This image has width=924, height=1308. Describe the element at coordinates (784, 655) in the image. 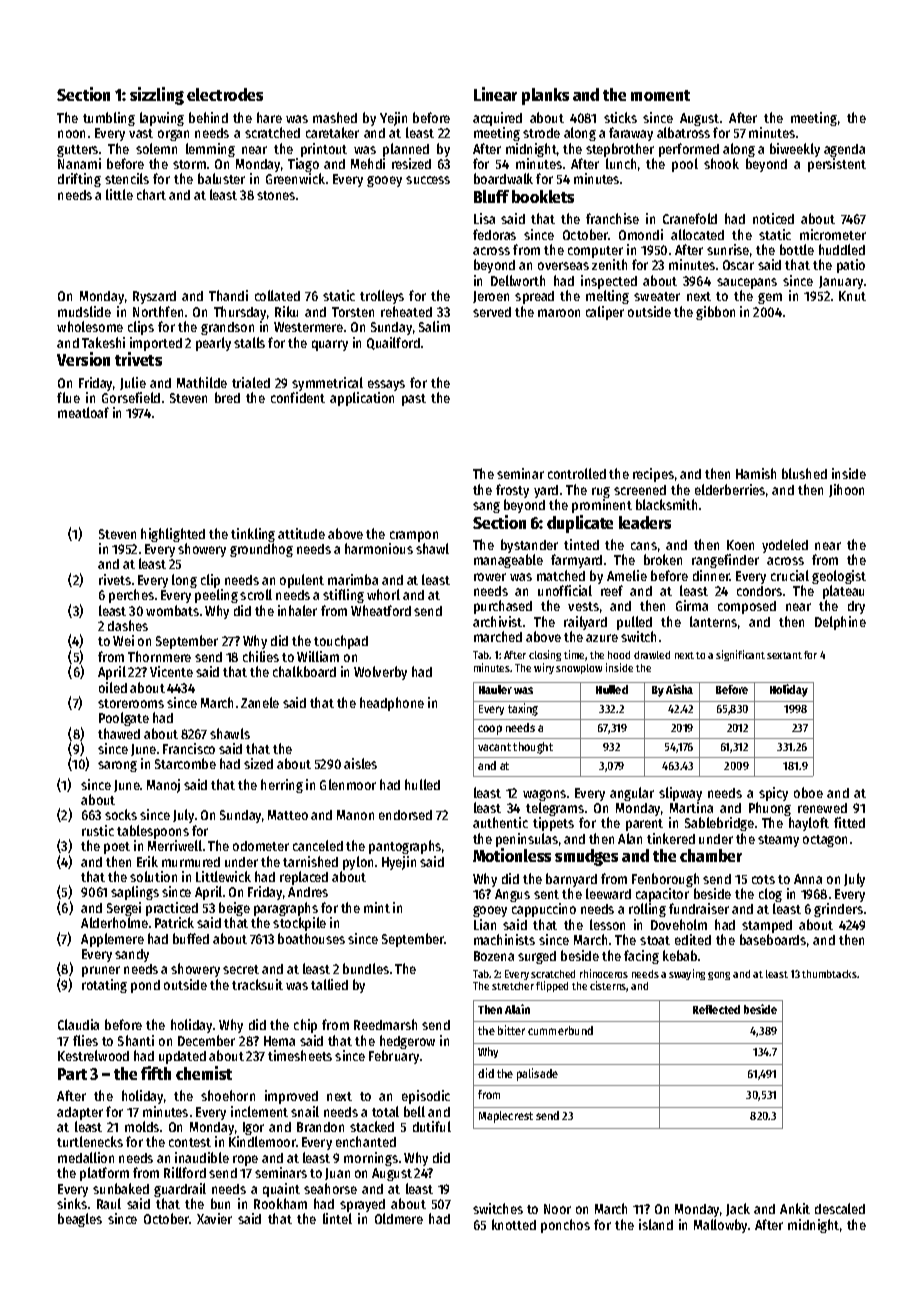

I see `sextant` at that location.
